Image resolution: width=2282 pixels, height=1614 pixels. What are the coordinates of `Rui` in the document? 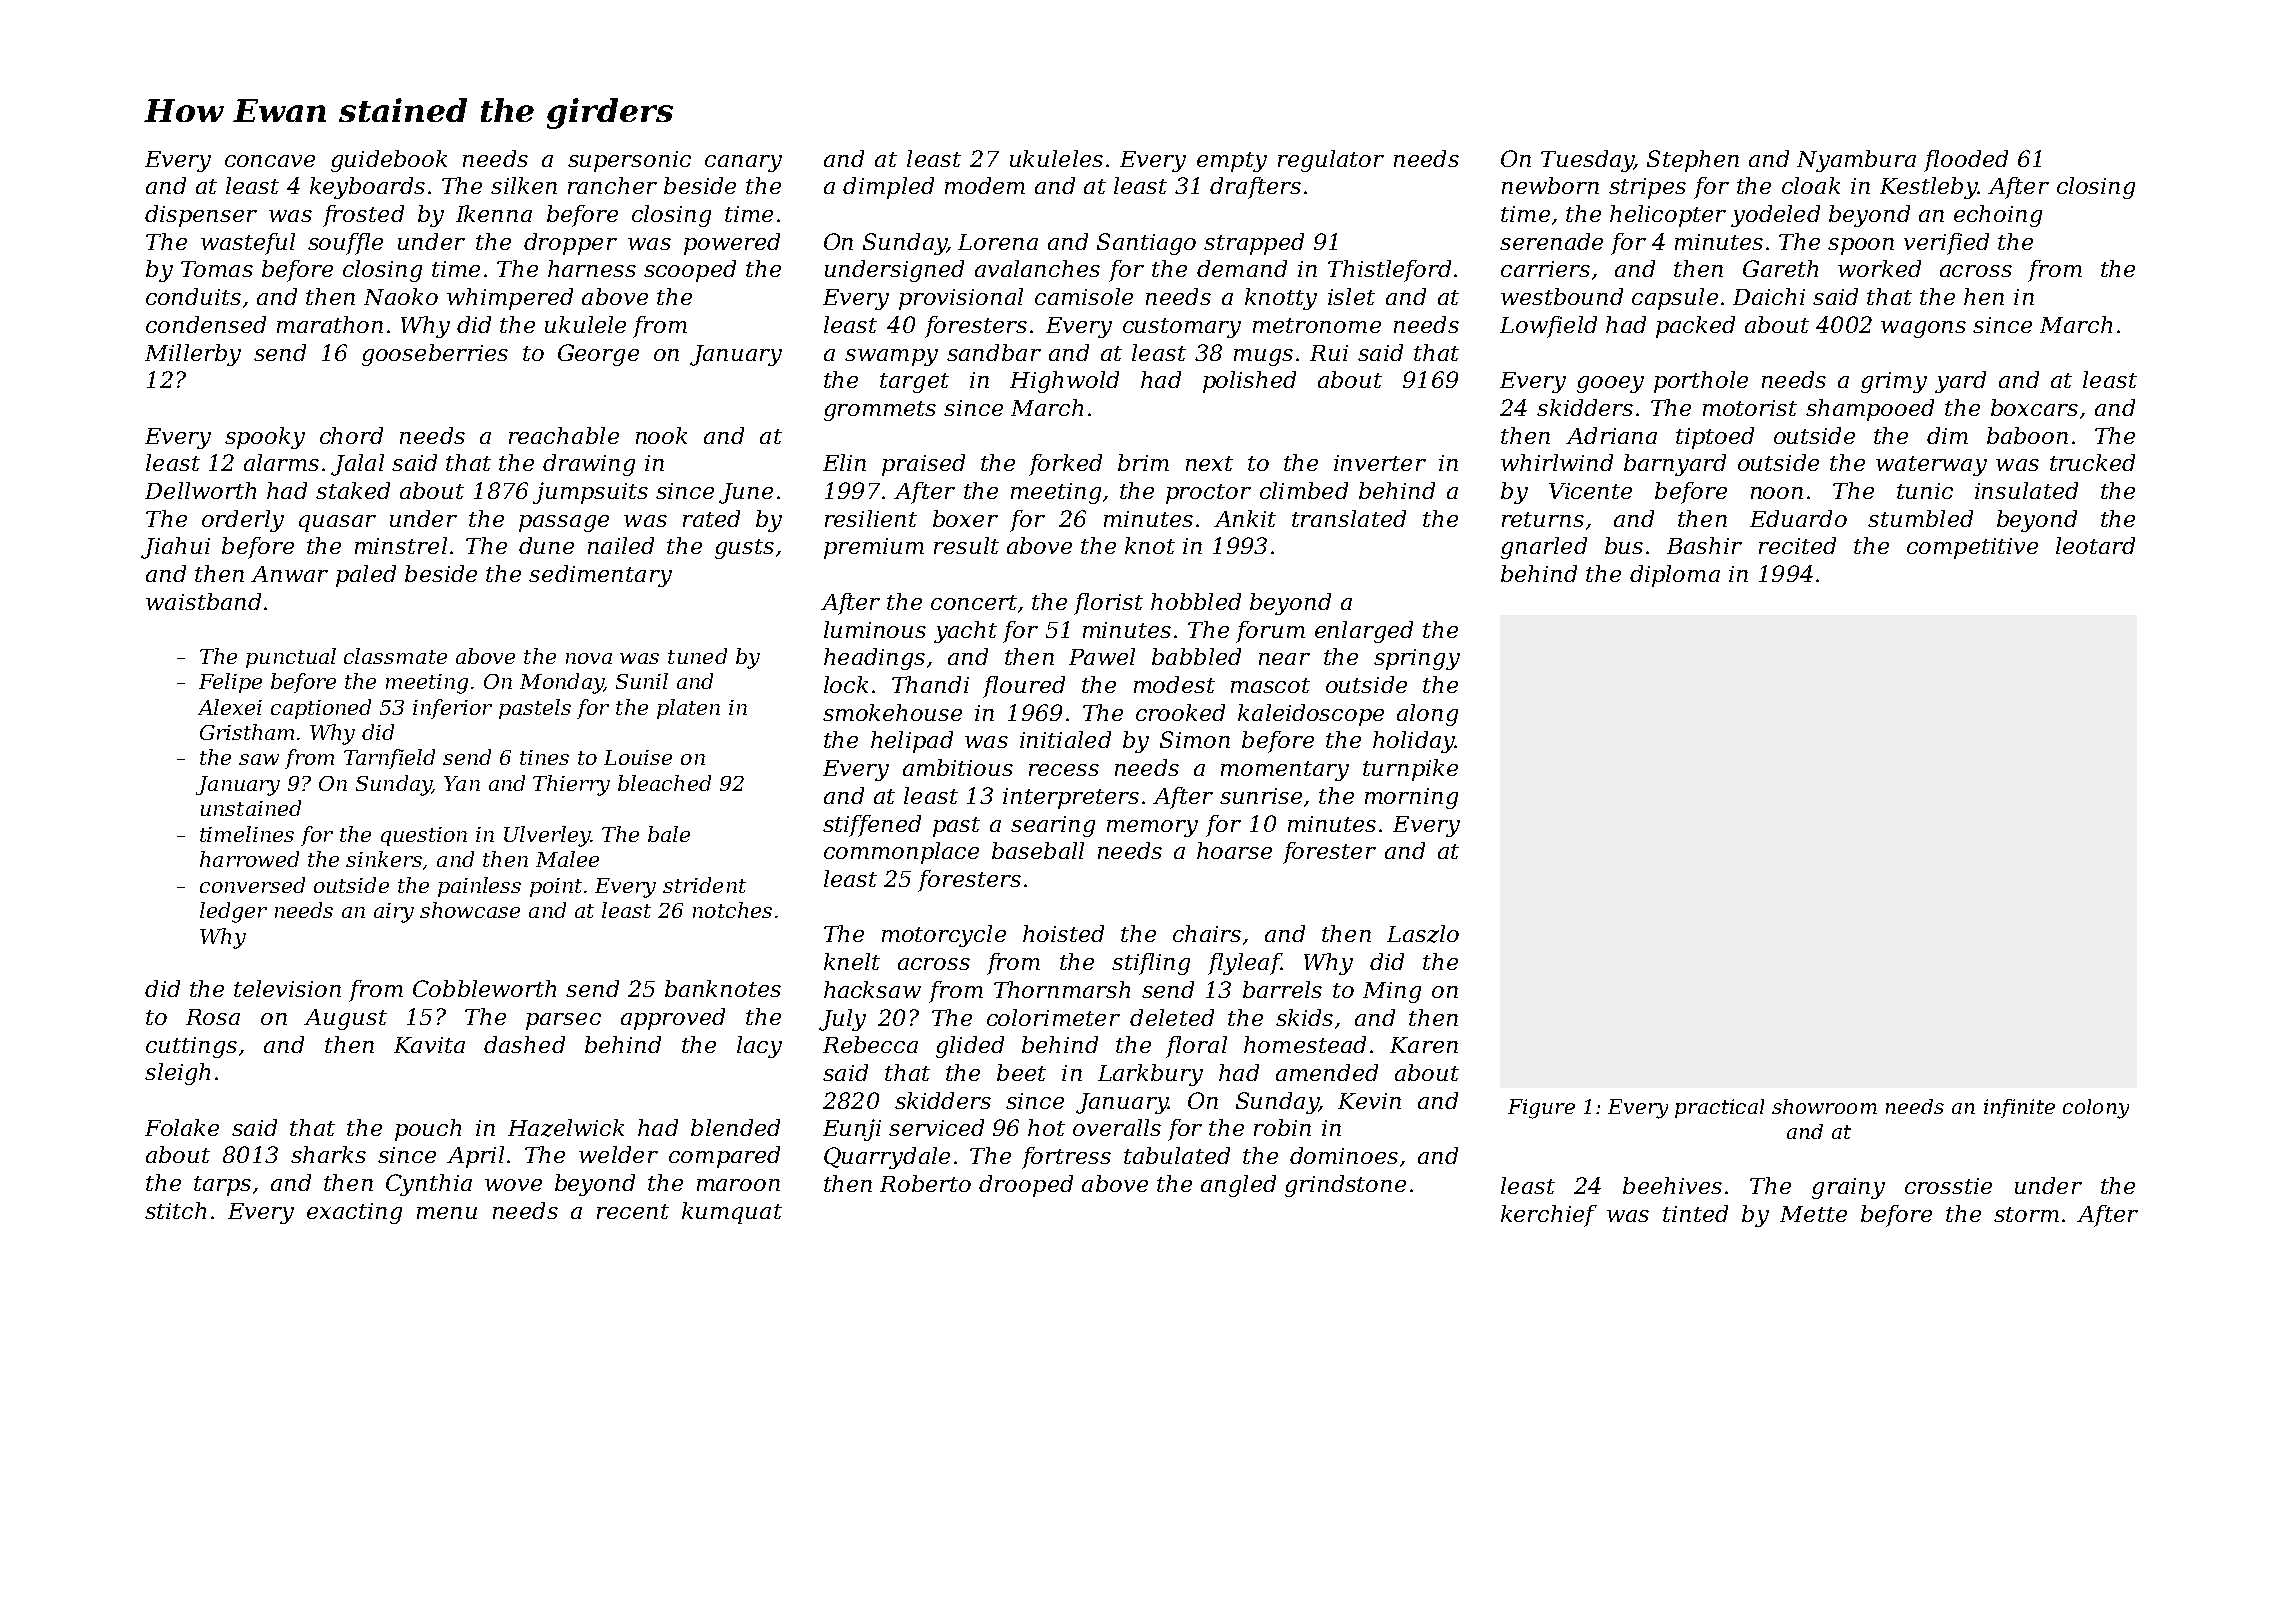 It's located at (1329, 353).
